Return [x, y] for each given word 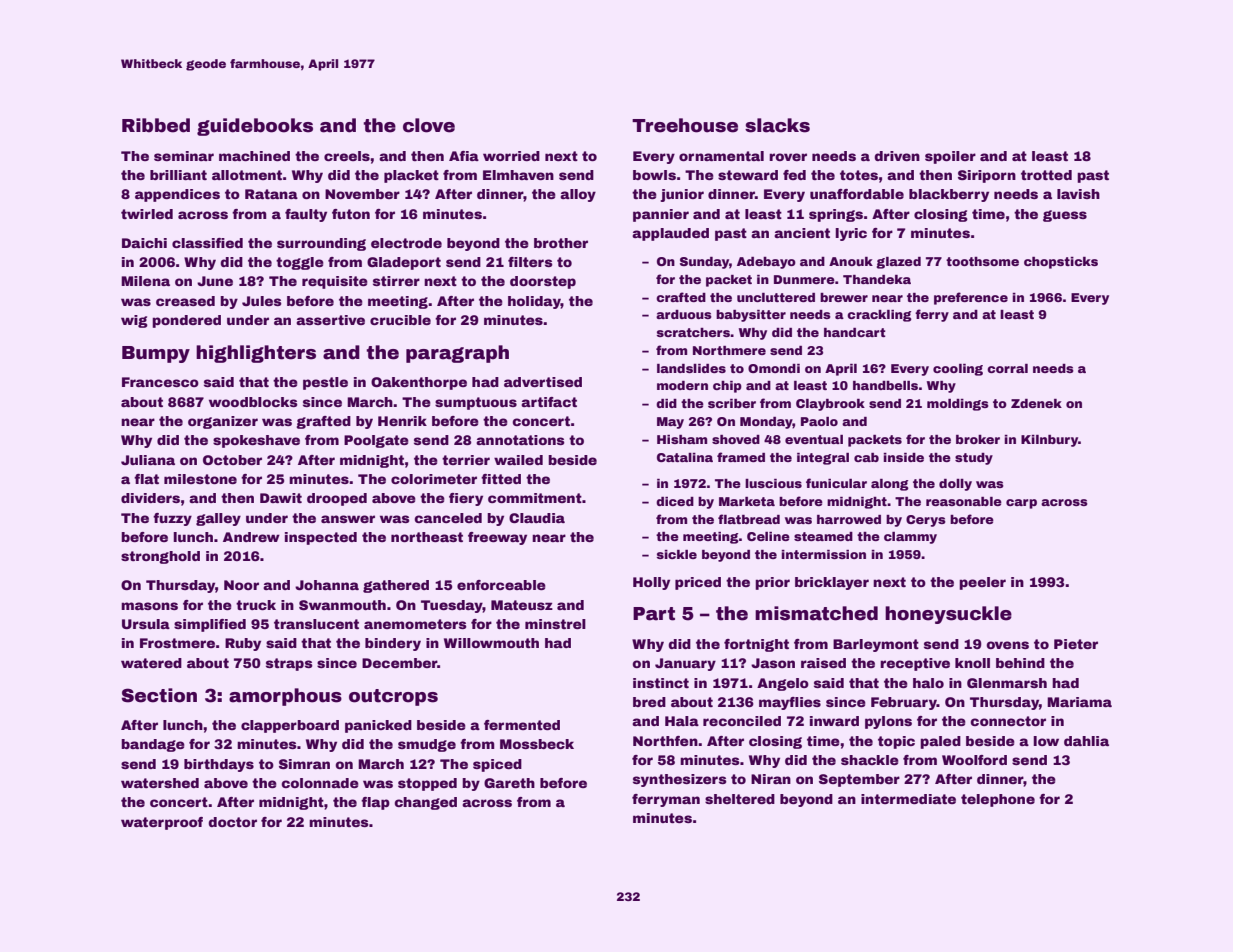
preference [971, 298]
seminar [184, 156]
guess [1065, 216]
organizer [223, 422]
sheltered [740, 799]
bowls [654, 175]
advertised [543, 382]
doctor [232, 822]
